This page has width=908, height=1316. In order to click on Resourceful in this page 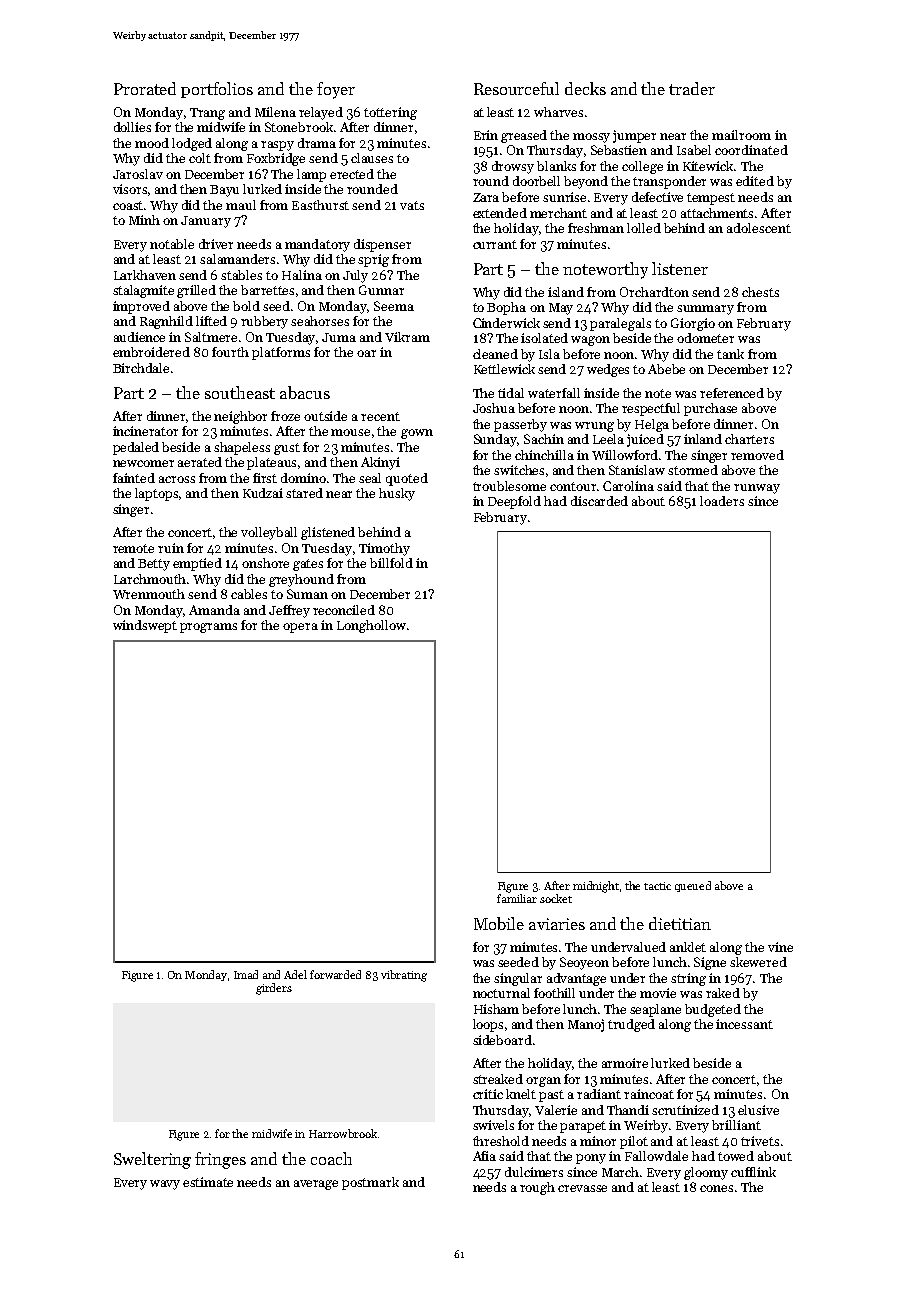, I will do `click(516, 88)`.
